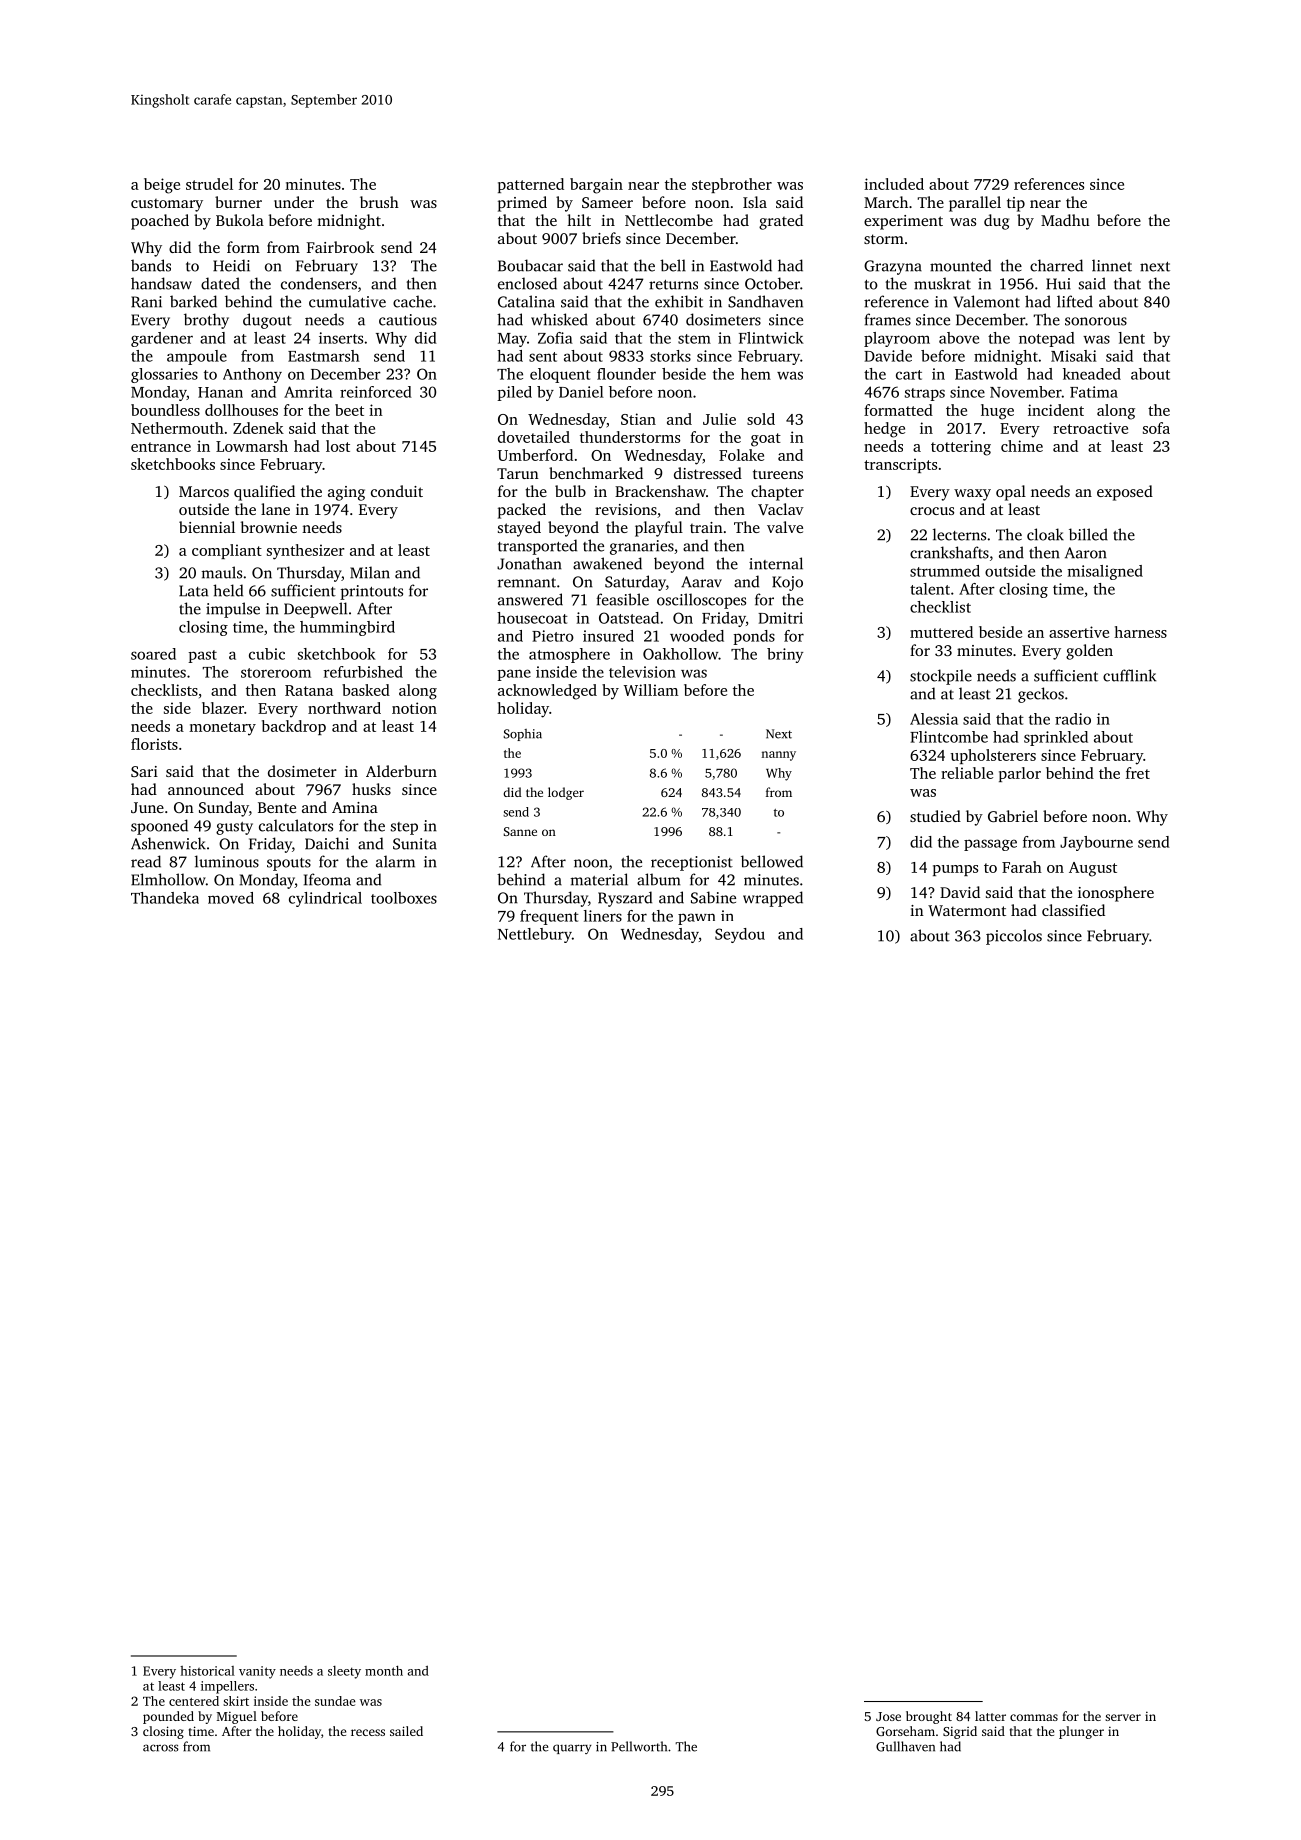  I want to click on briefs, so click(601, 238).
